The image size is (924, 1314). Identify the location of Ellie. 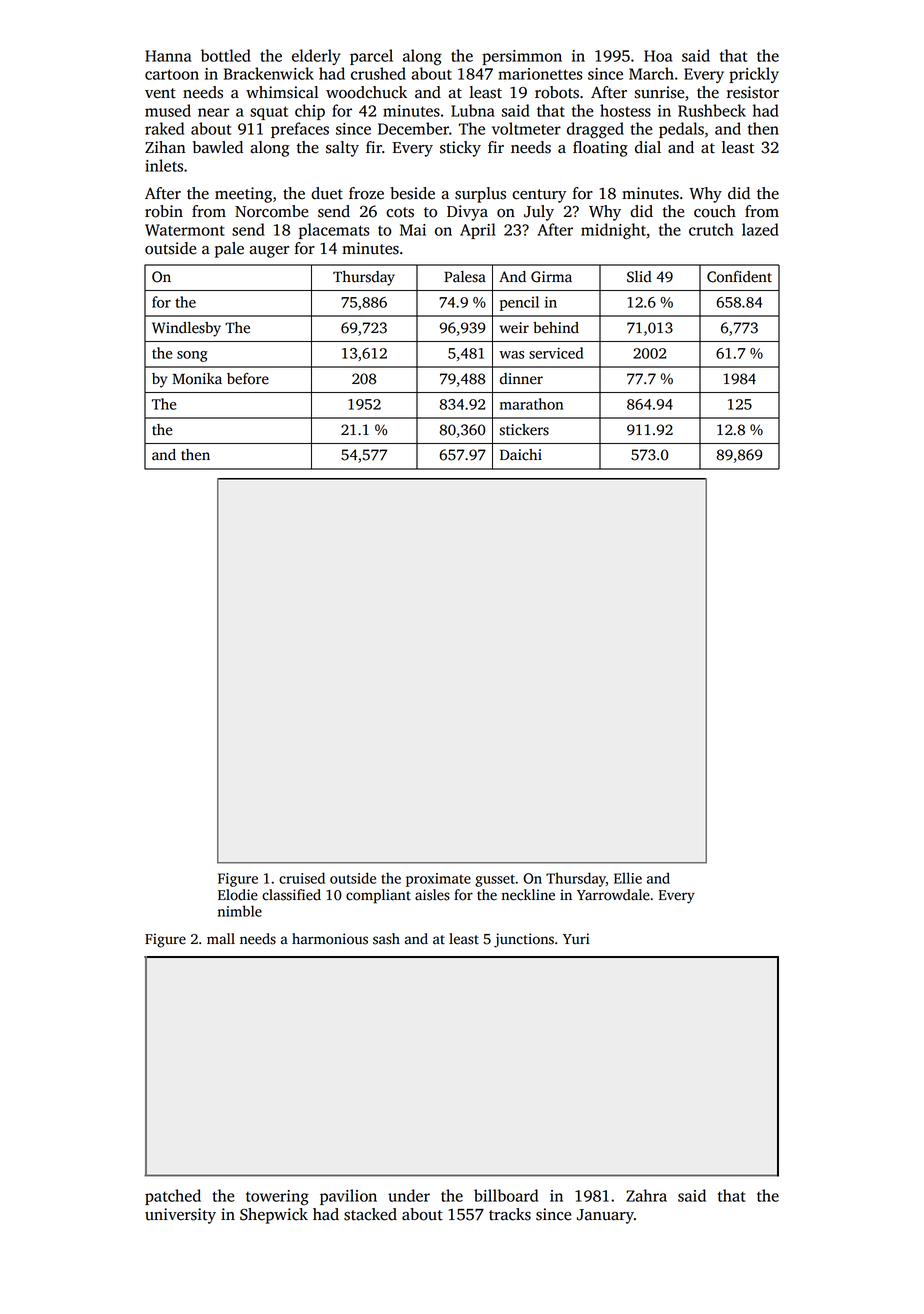
(628, 878).
